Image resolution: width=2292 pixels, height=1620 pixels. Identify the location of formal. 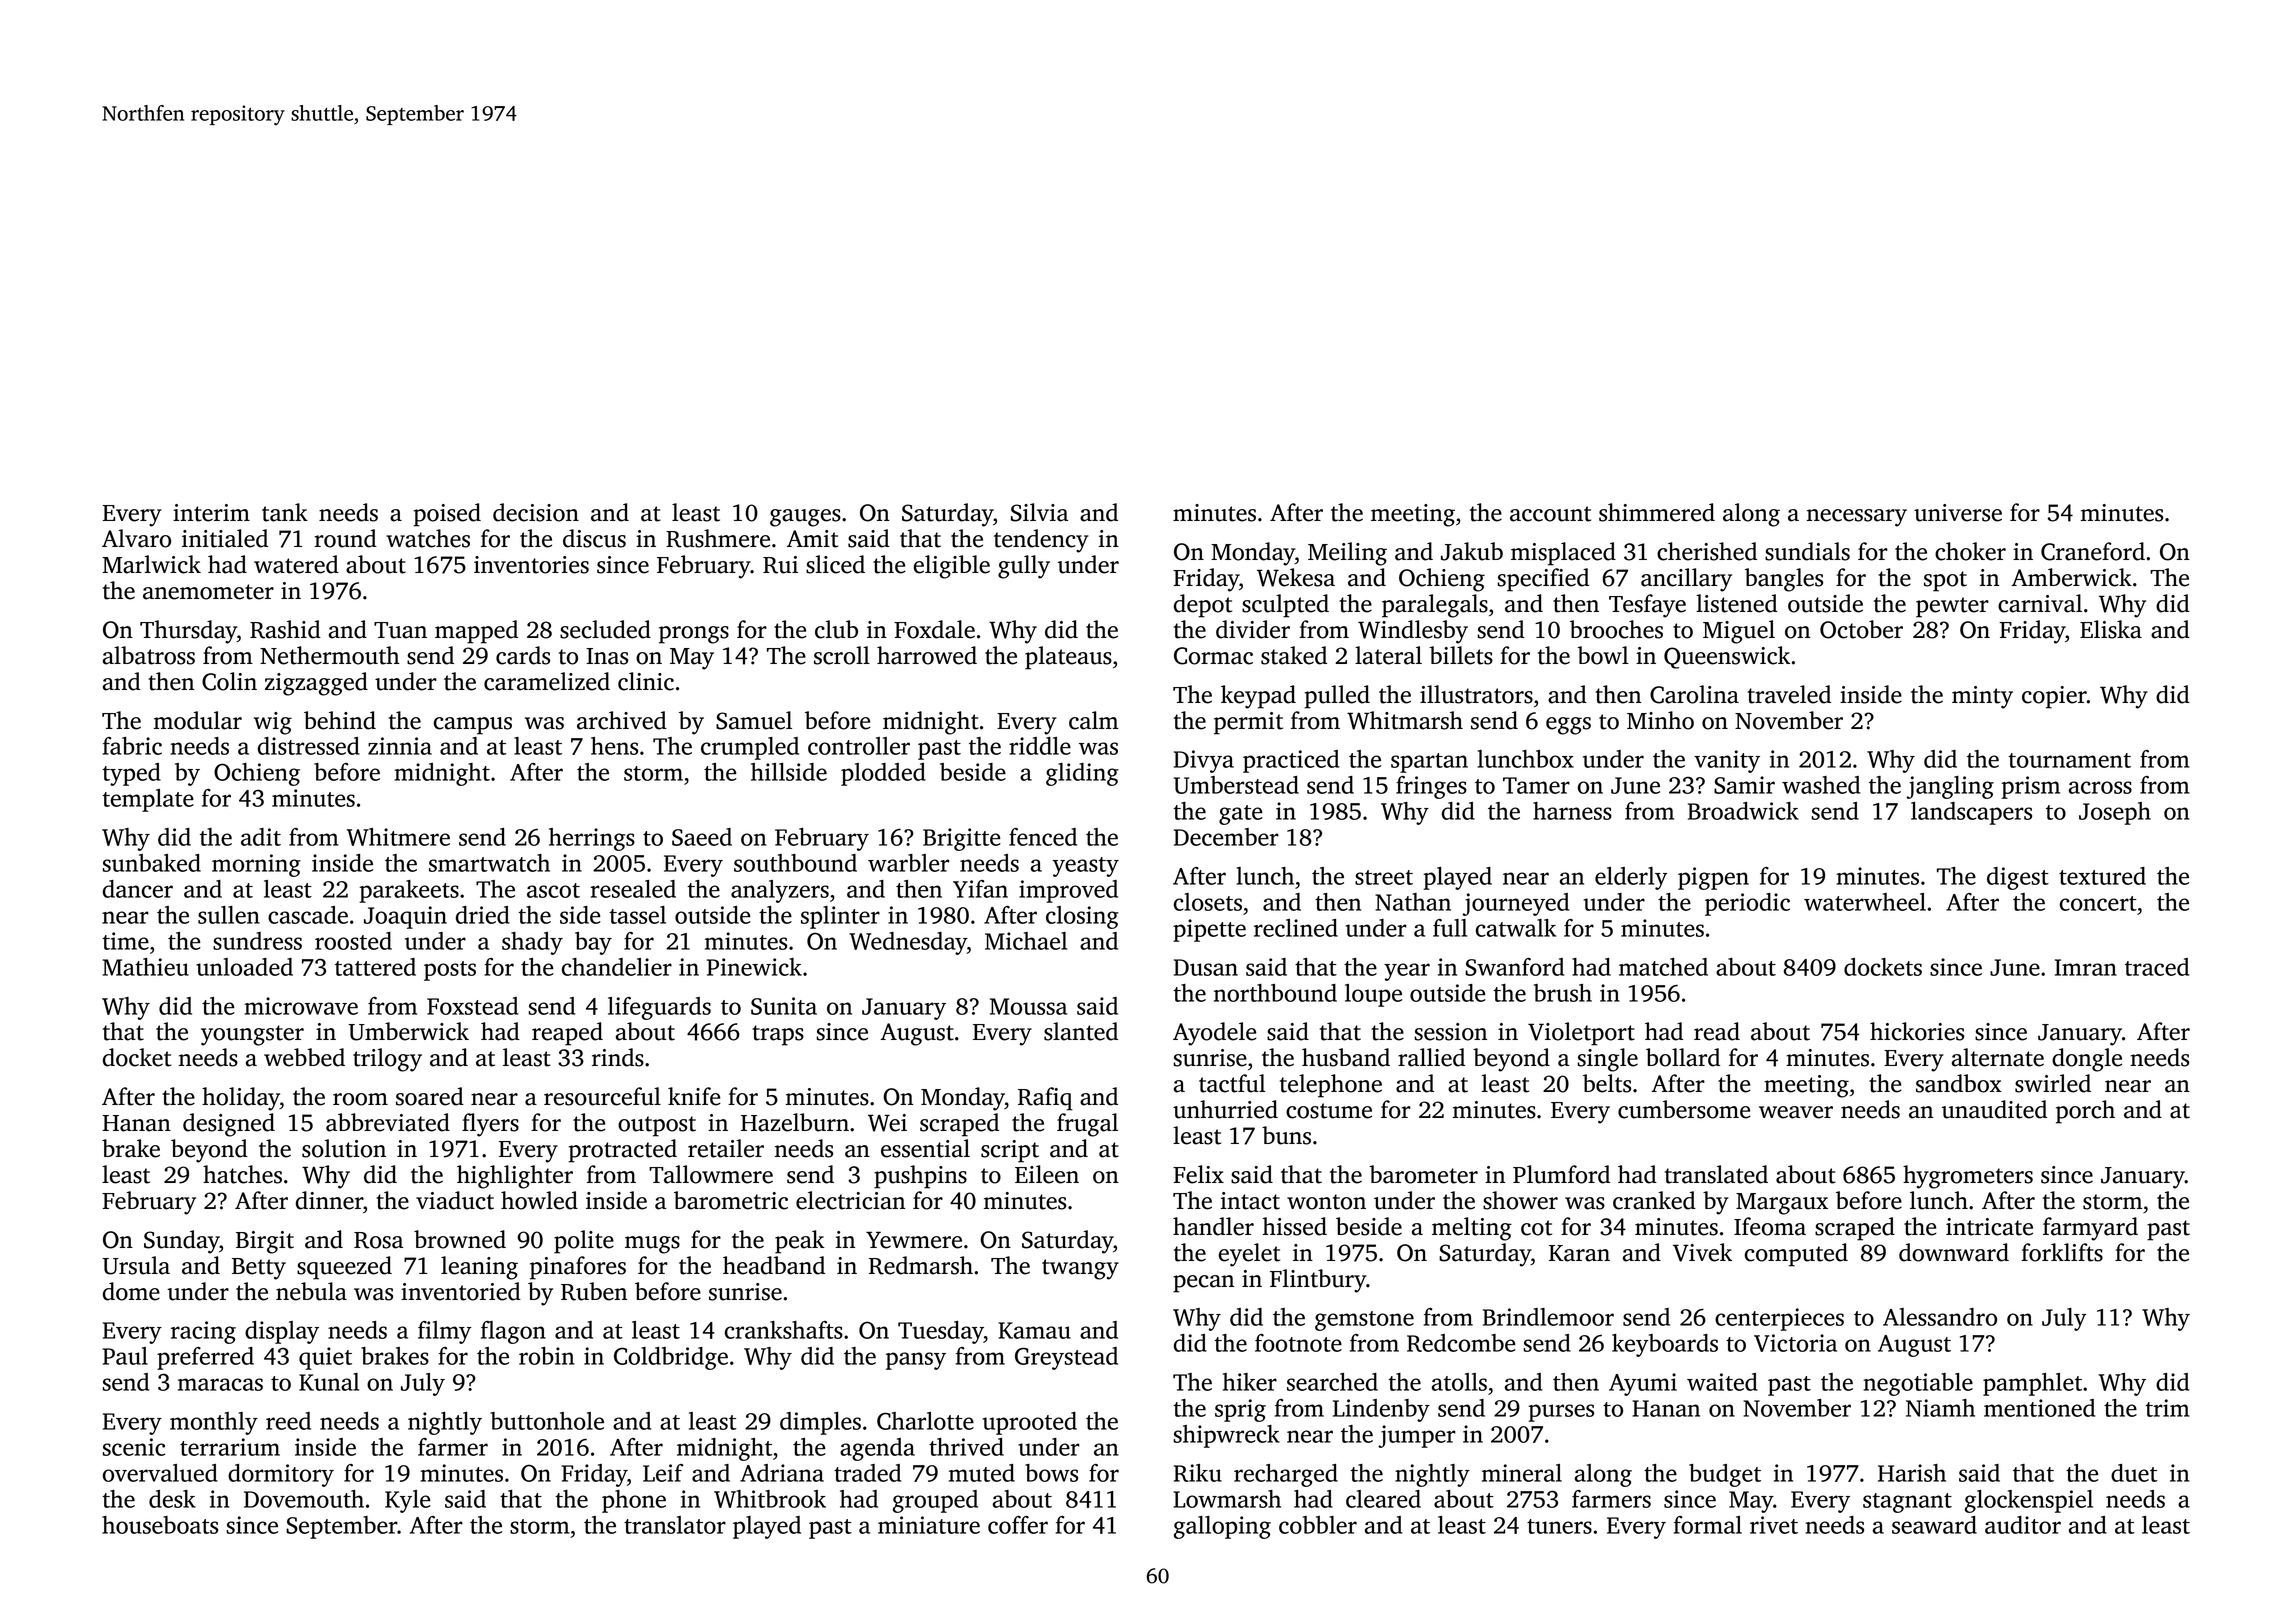
(1708, 1525).
